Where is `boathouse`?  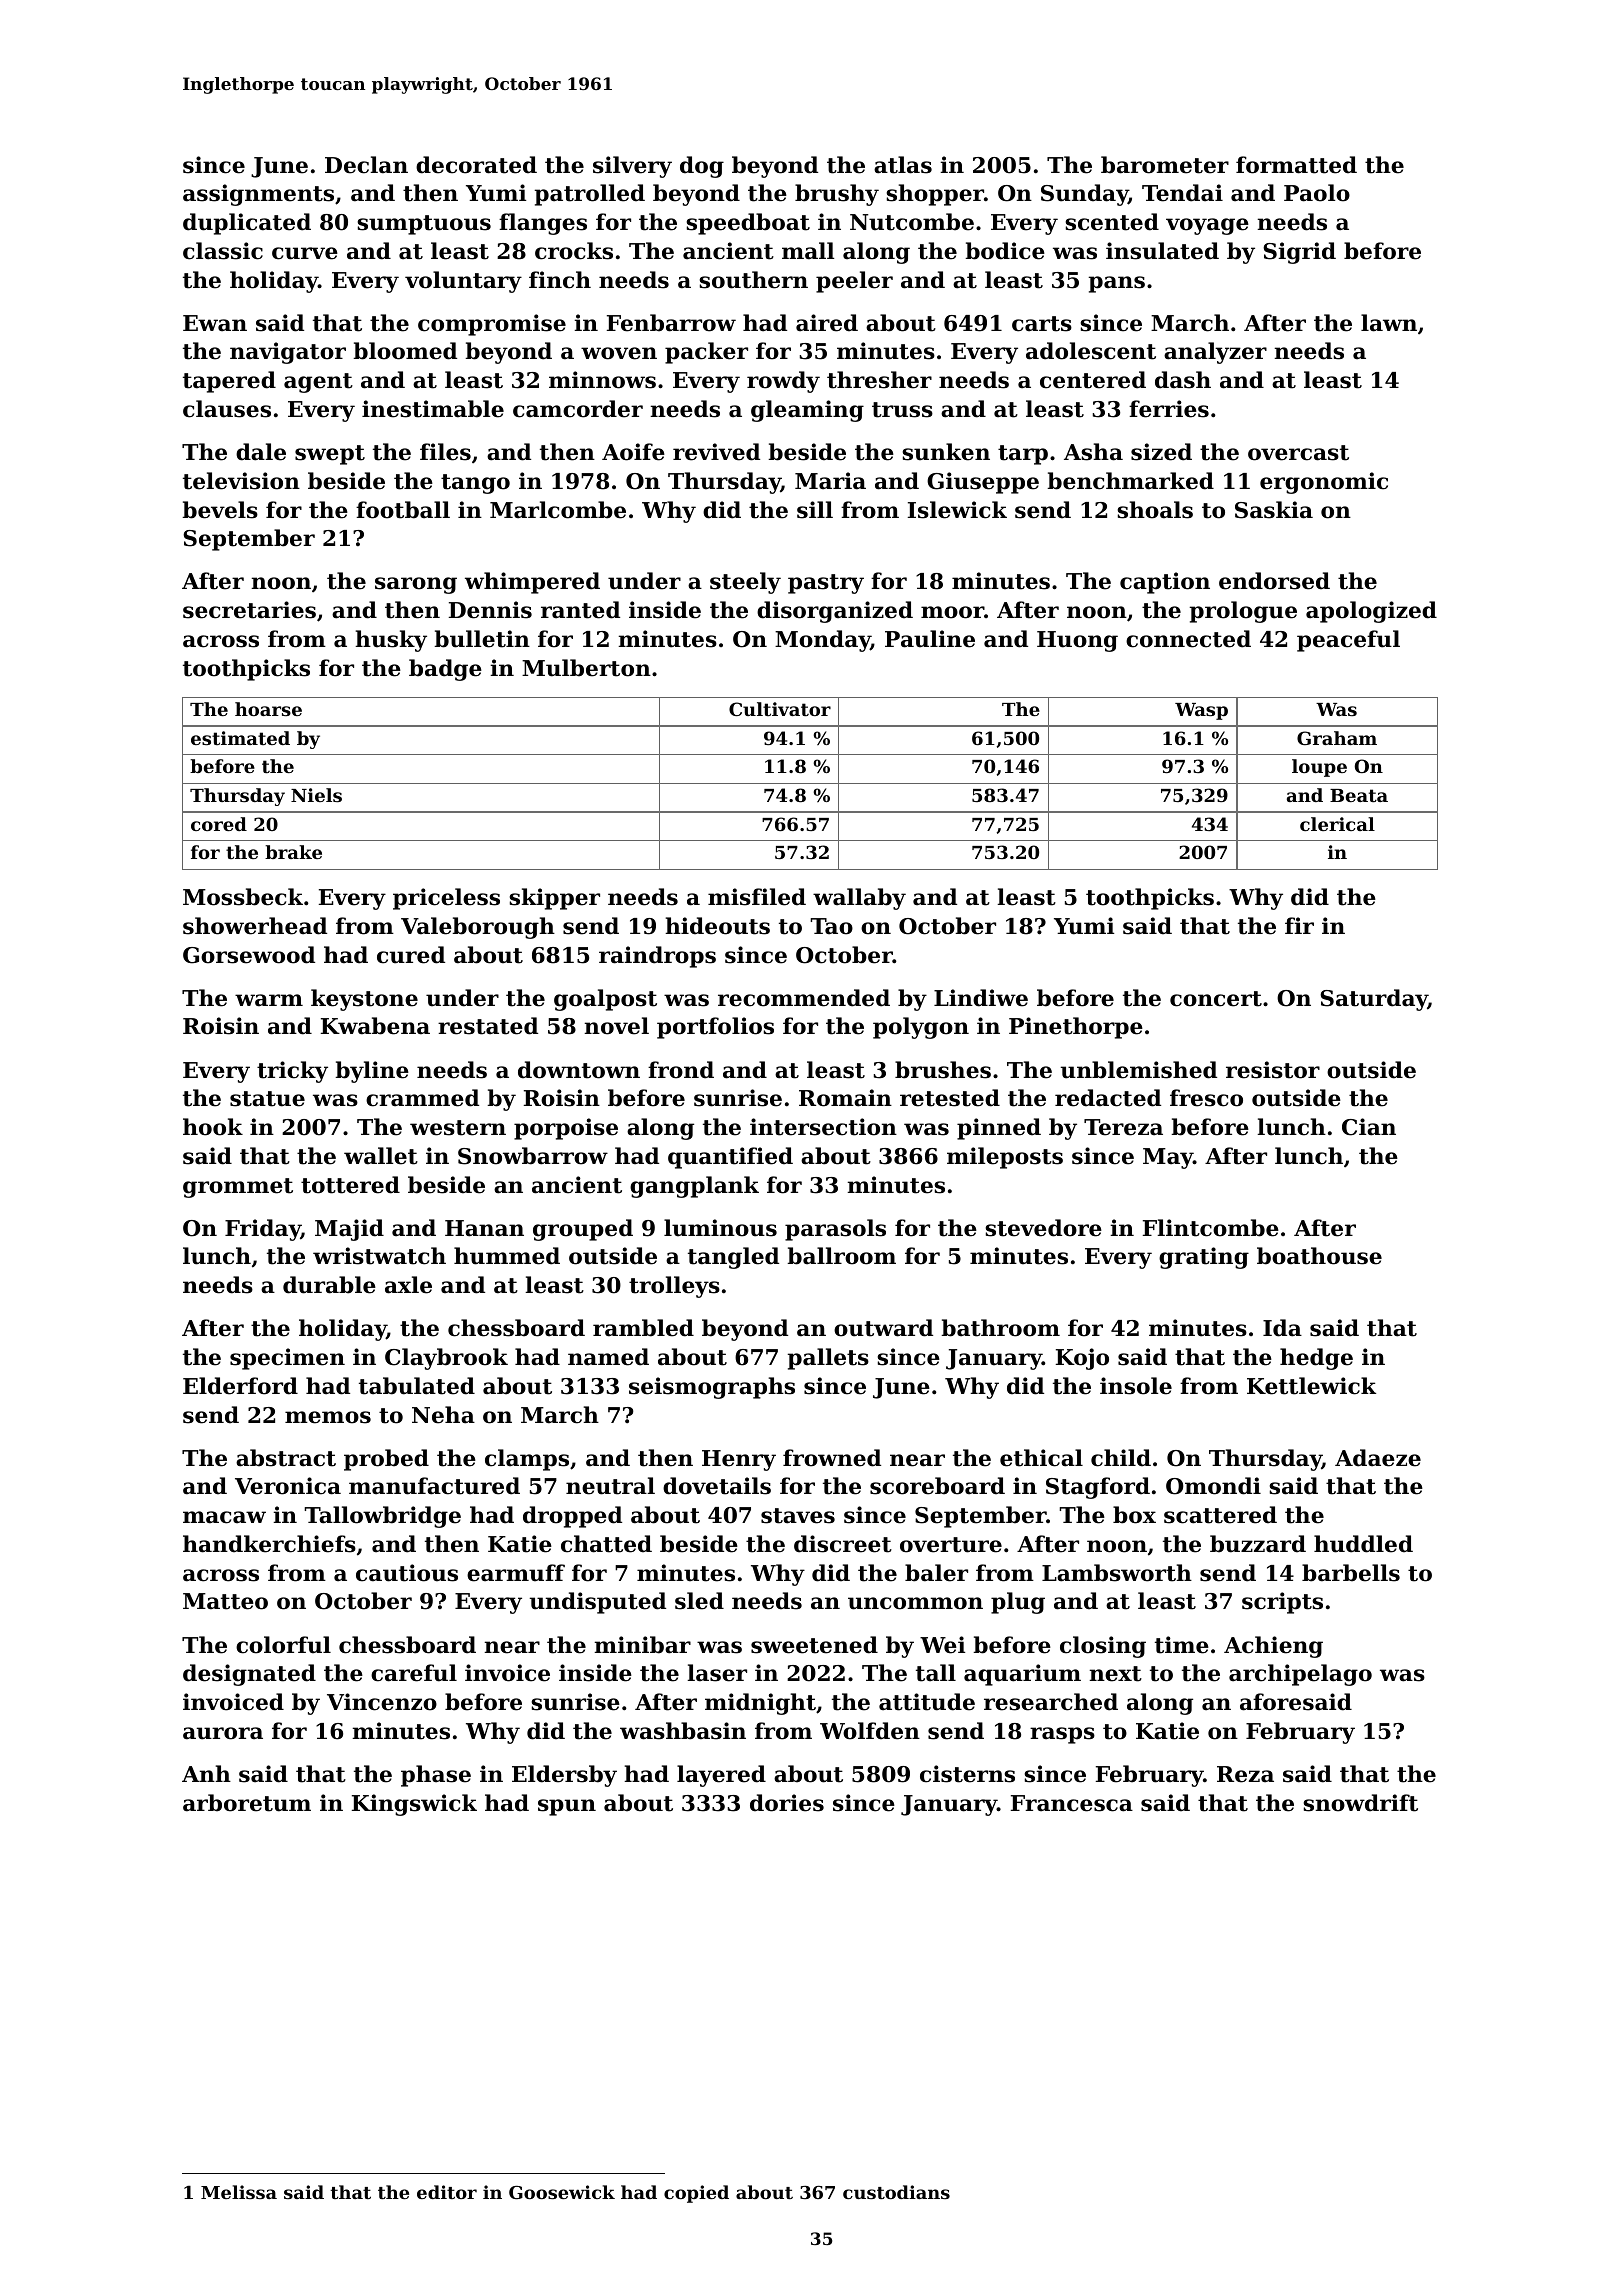 boathouse is located at coordinates (1319, 1256).
